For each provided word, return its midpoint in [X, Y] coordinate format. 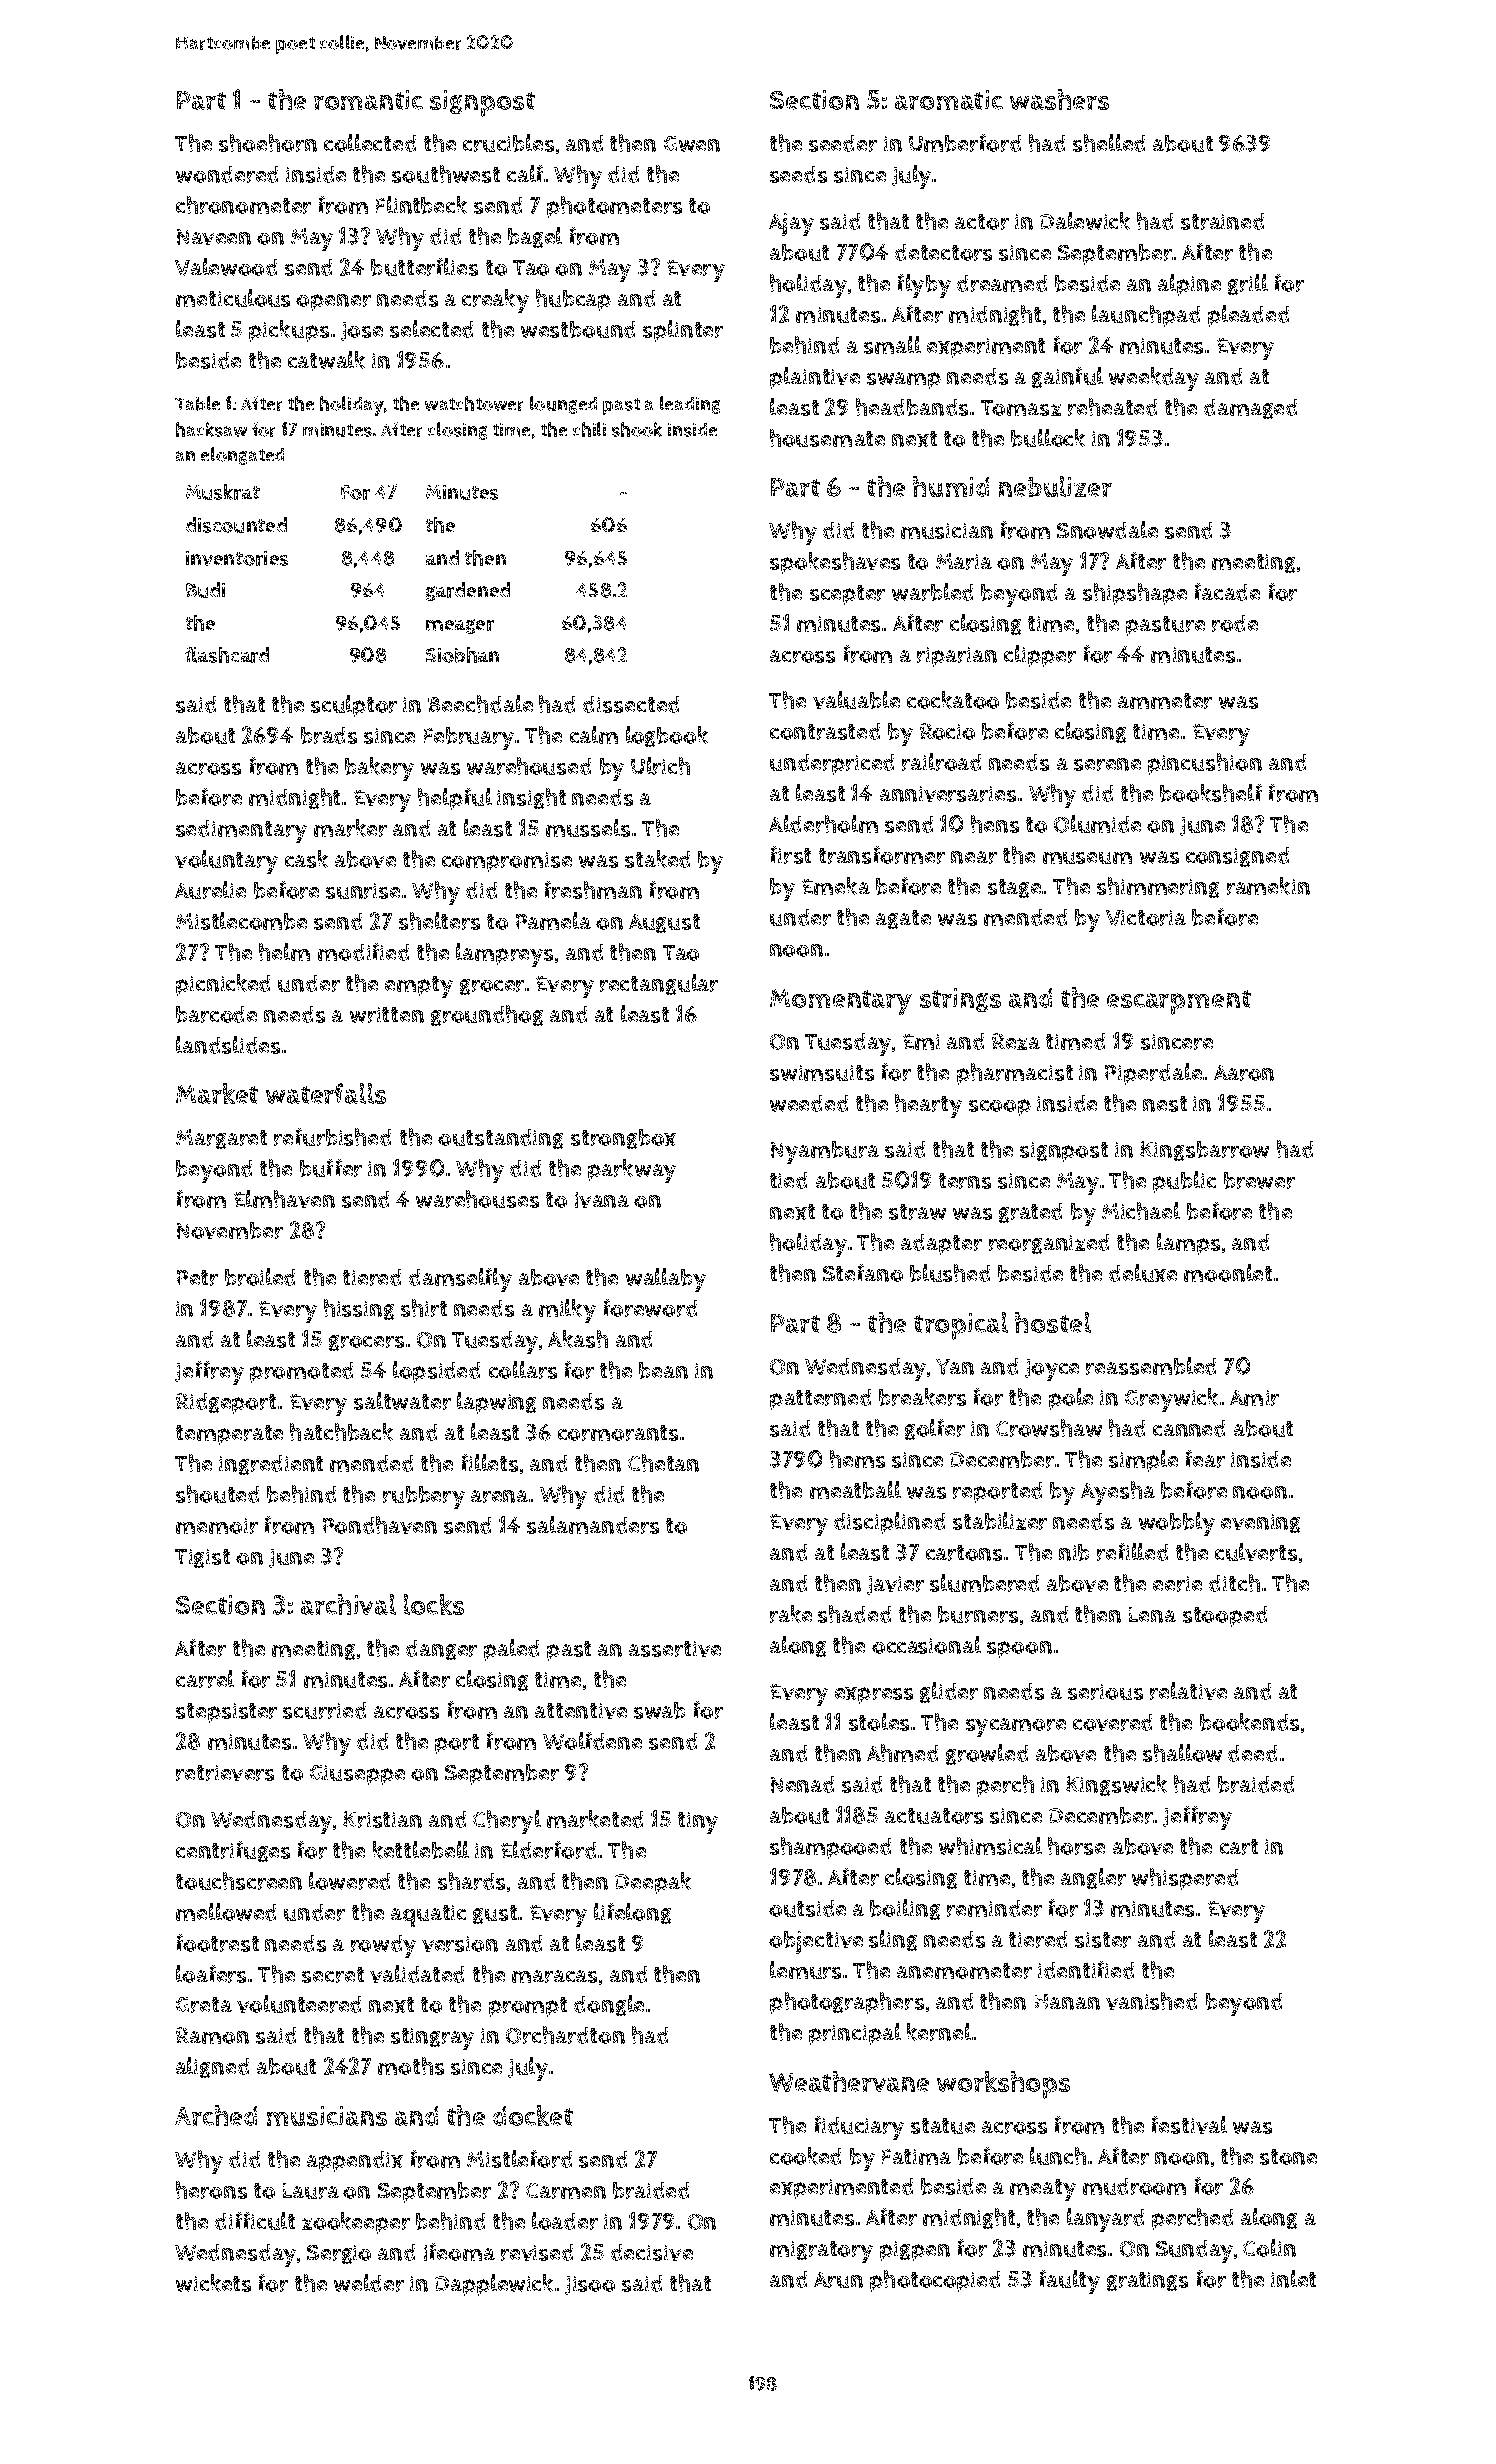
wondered [227, 174]
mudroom [1134, 2186]
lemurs [805, 1970]
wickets [213, 2283]
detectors [943, 252]
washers [1059, 99]
